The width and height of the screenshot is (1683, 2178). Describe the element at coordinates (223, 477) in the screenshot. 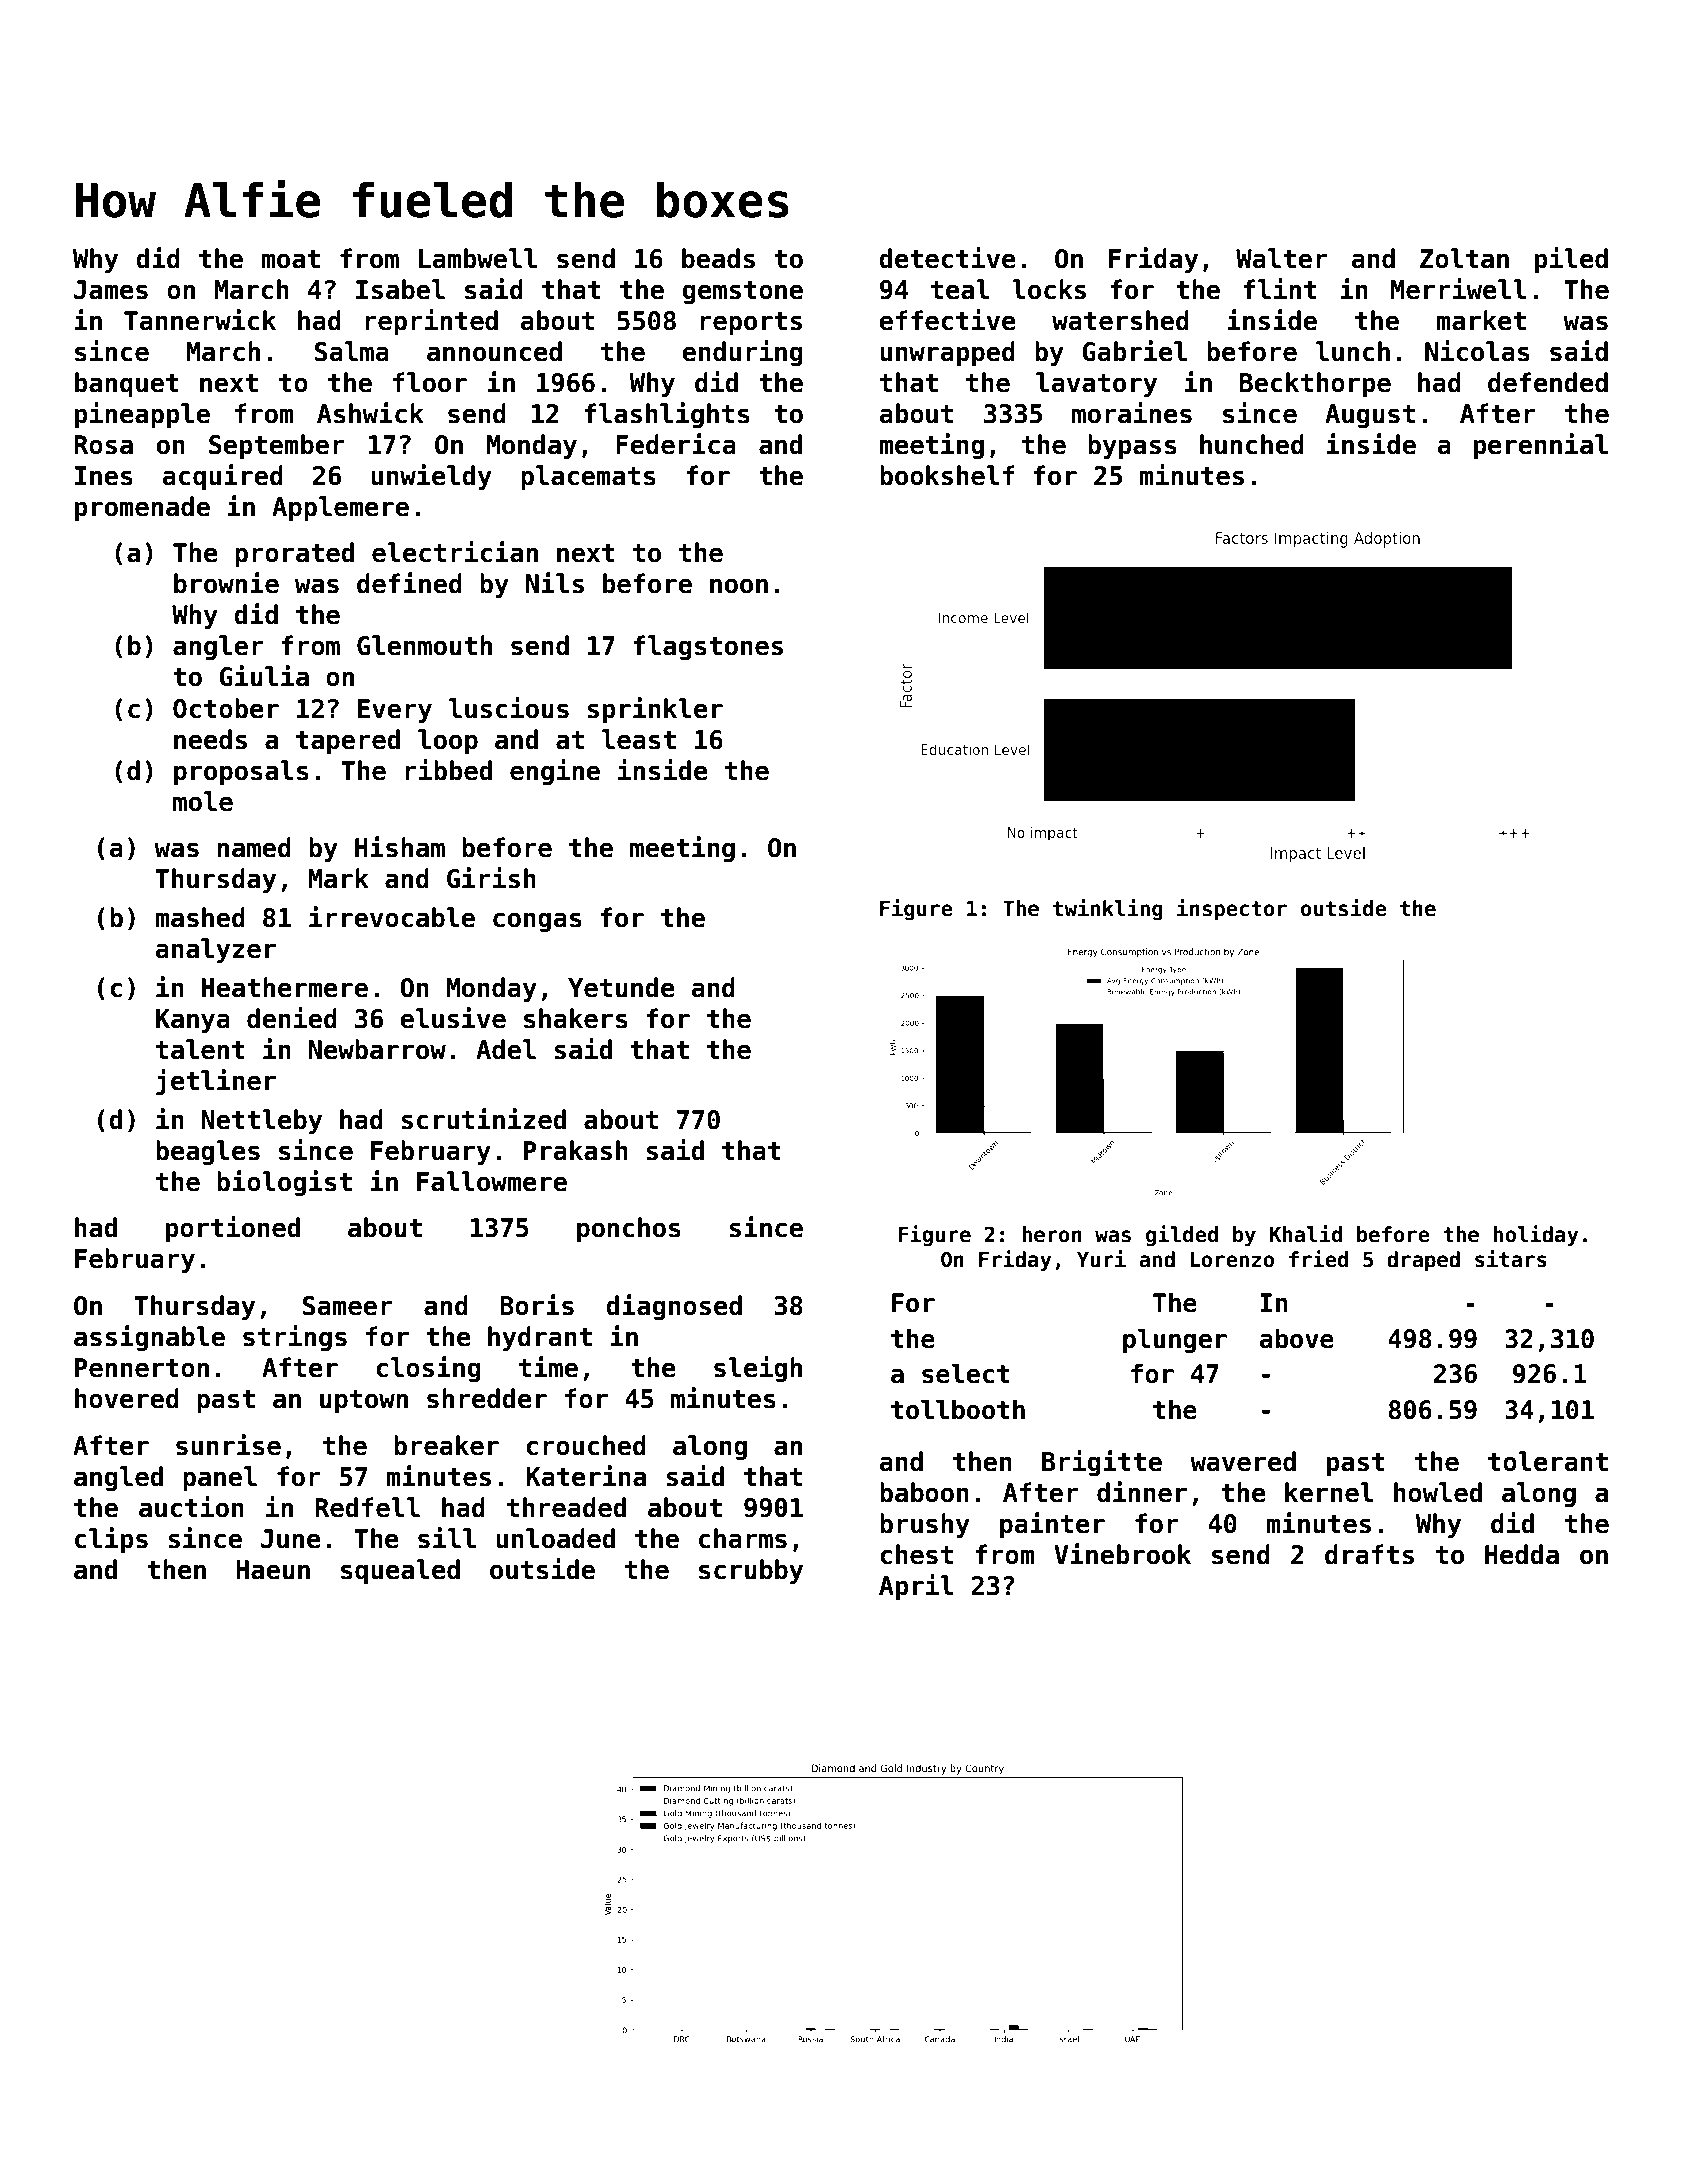

I see `acquired` at that location.
